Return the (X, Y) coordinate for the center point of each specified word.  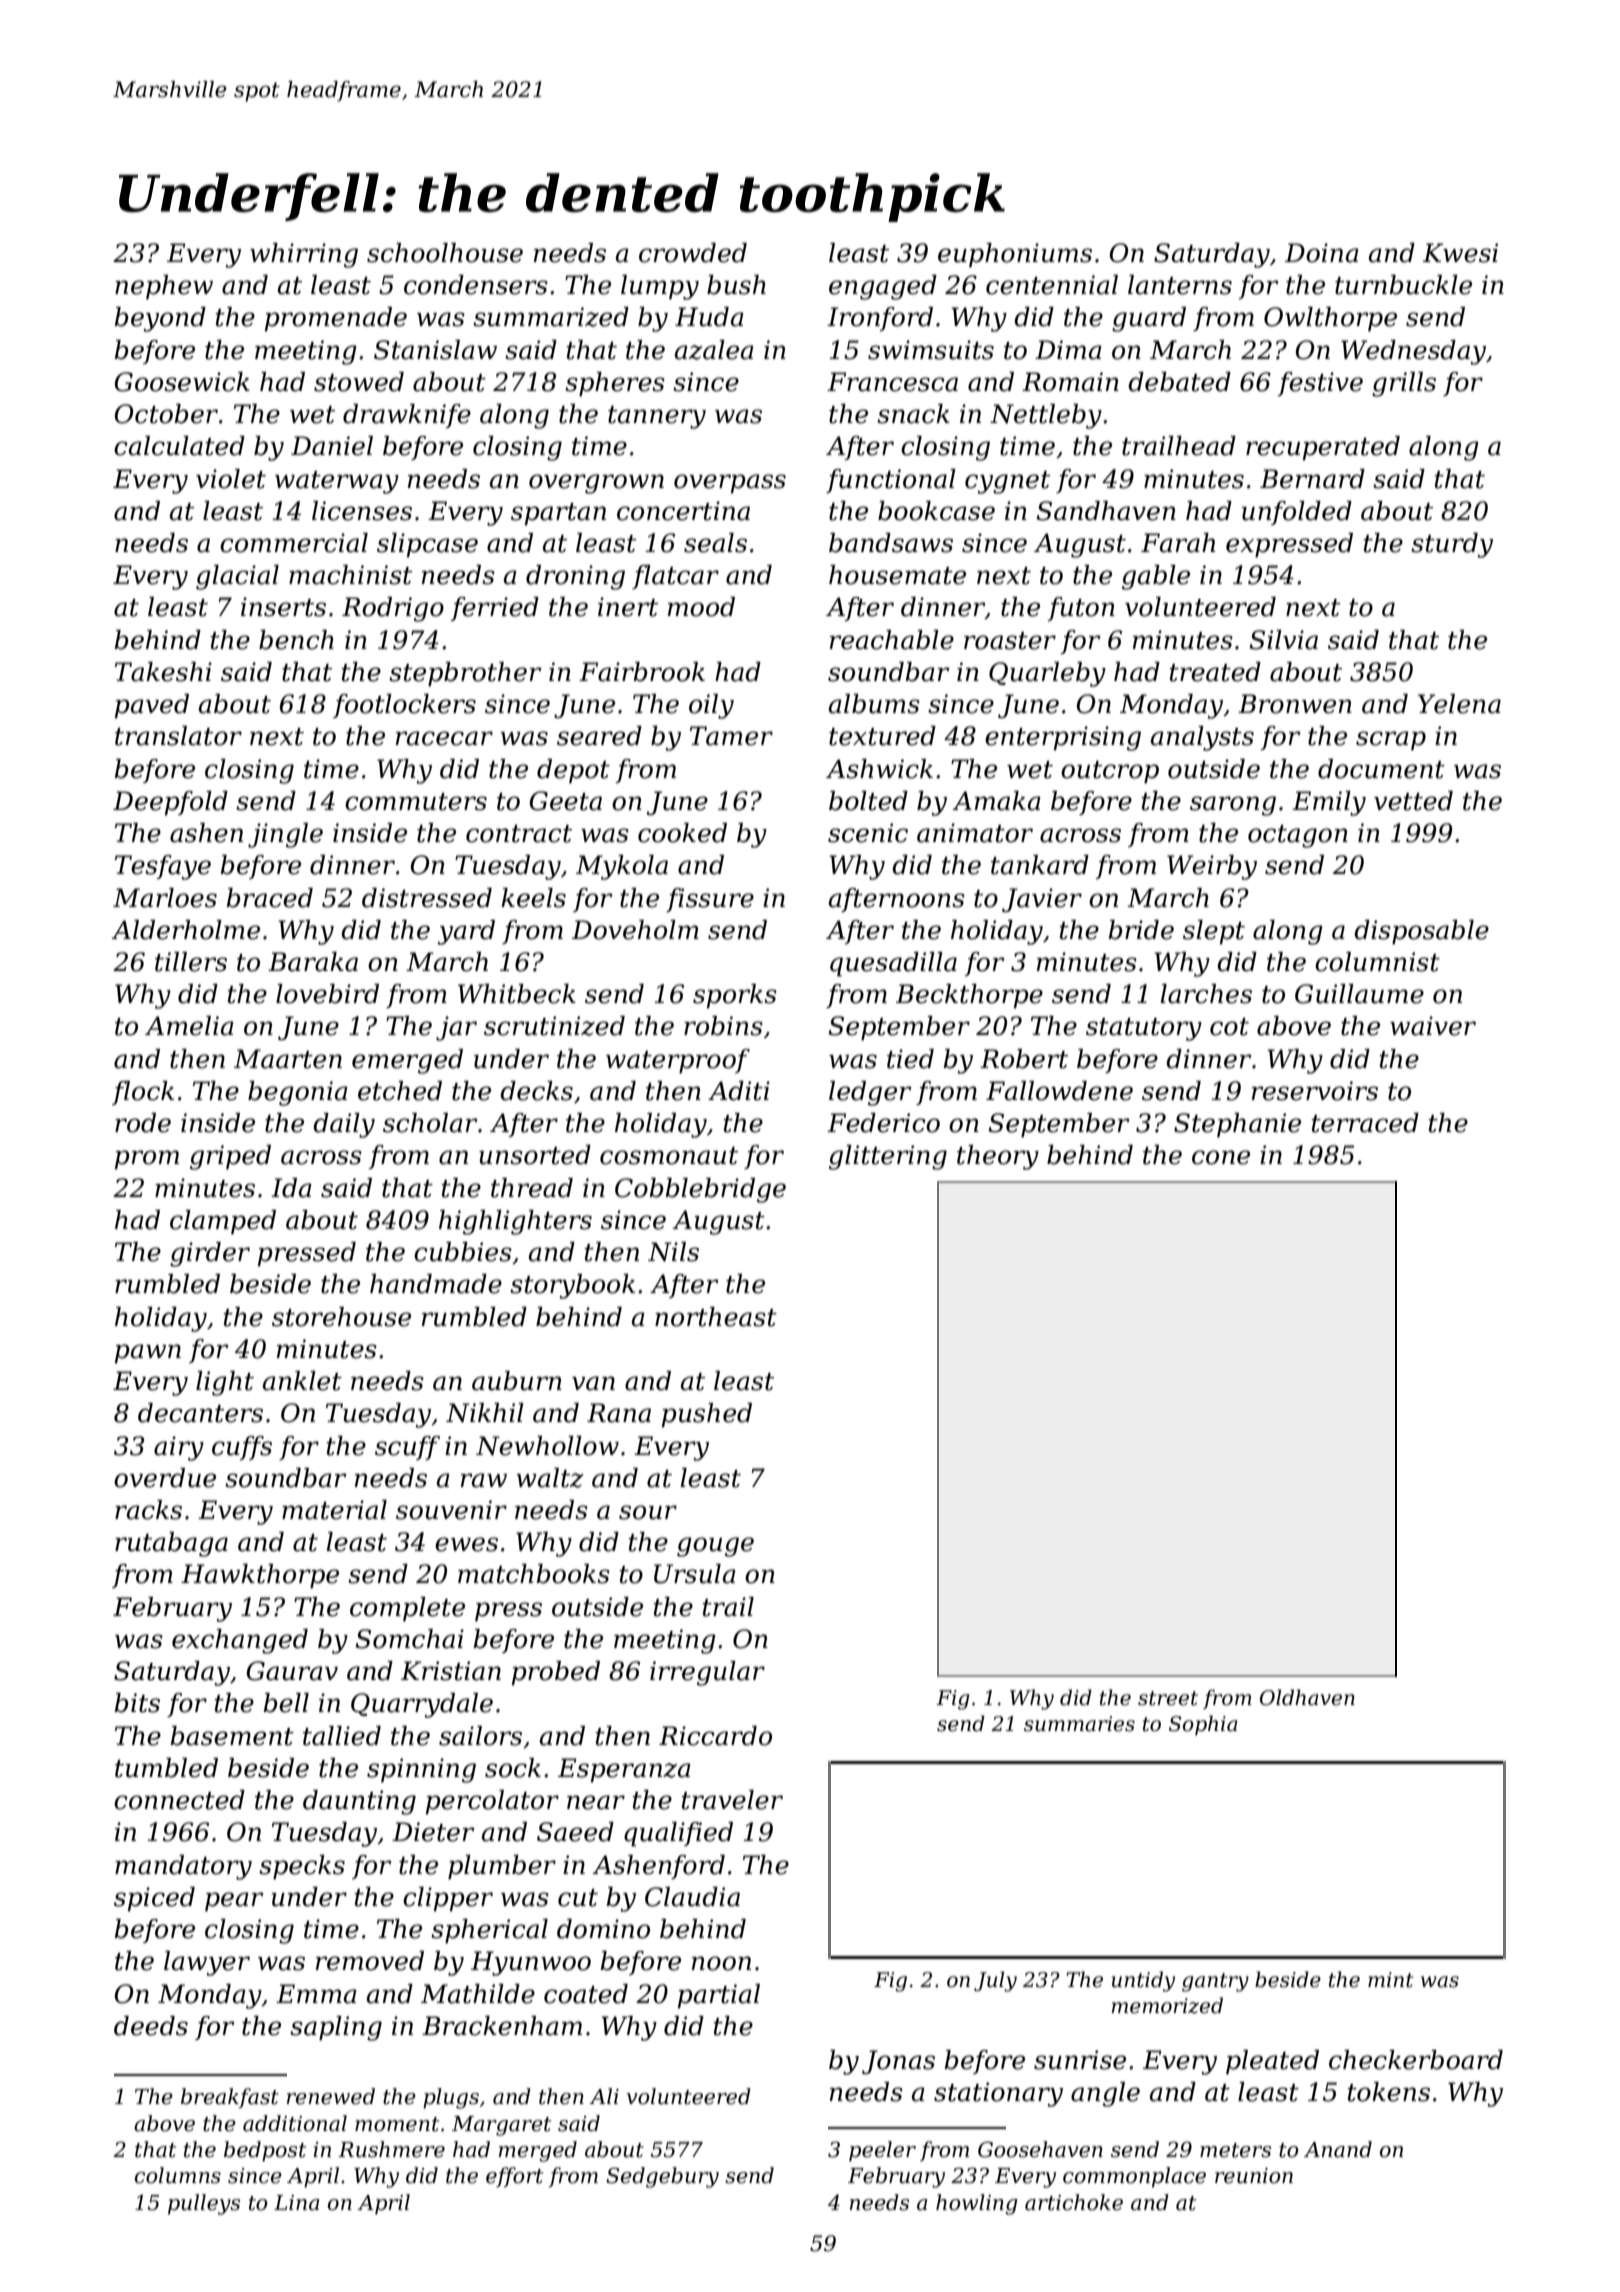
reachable (892, 640)
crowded (693, 253)
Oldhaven (1307, 1697)
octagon (1298, 836)
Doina (1322, 253)
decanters (200, 1413)
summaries (1079, 1724)
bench (296, 640)
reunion (1254, 2176)
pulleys (204, 2204)
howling (977, 2204)
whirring (304, 255)
